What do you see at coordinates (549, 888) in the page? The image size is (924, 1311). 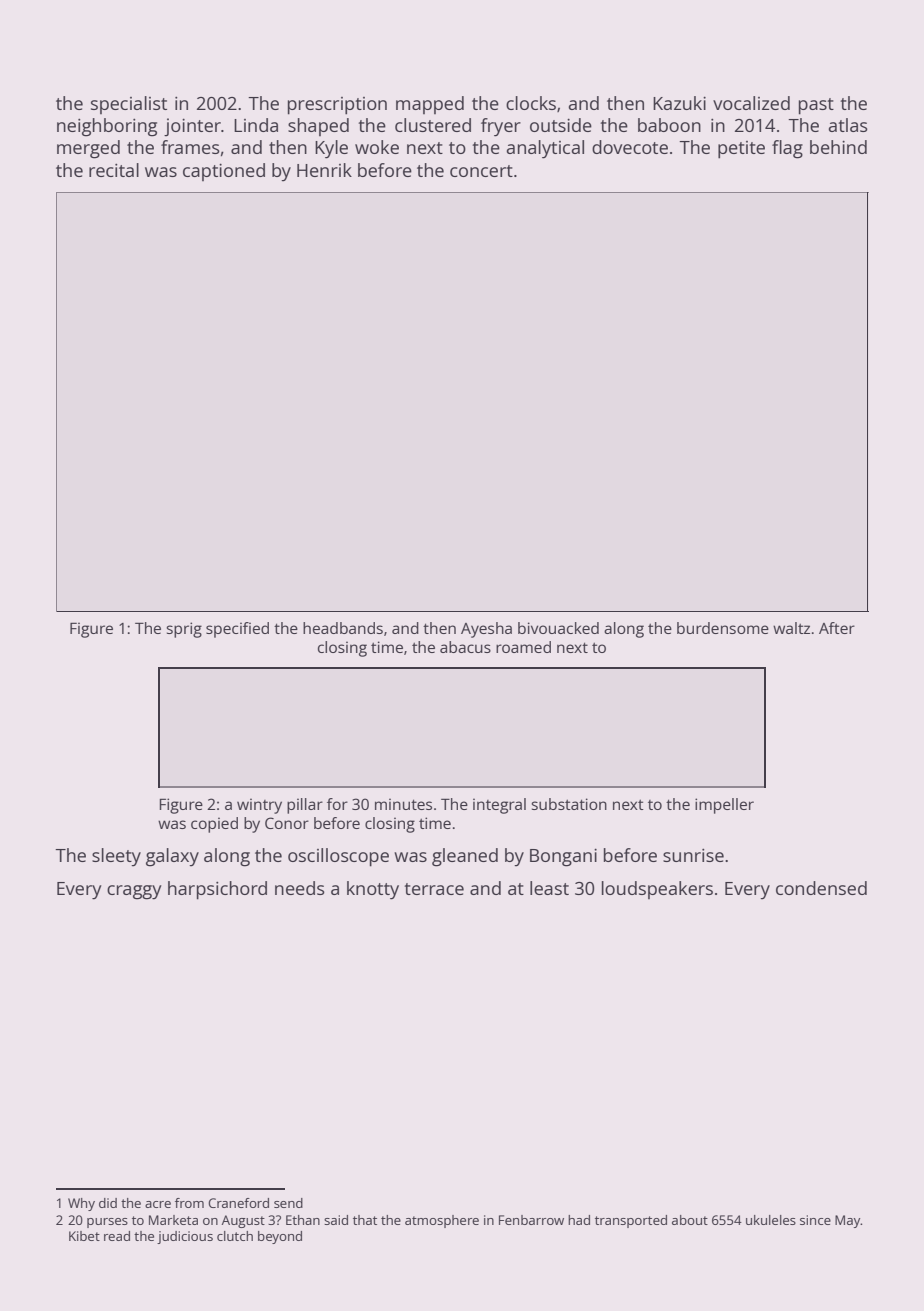 I see `least` at bounding box center [549, 888].
